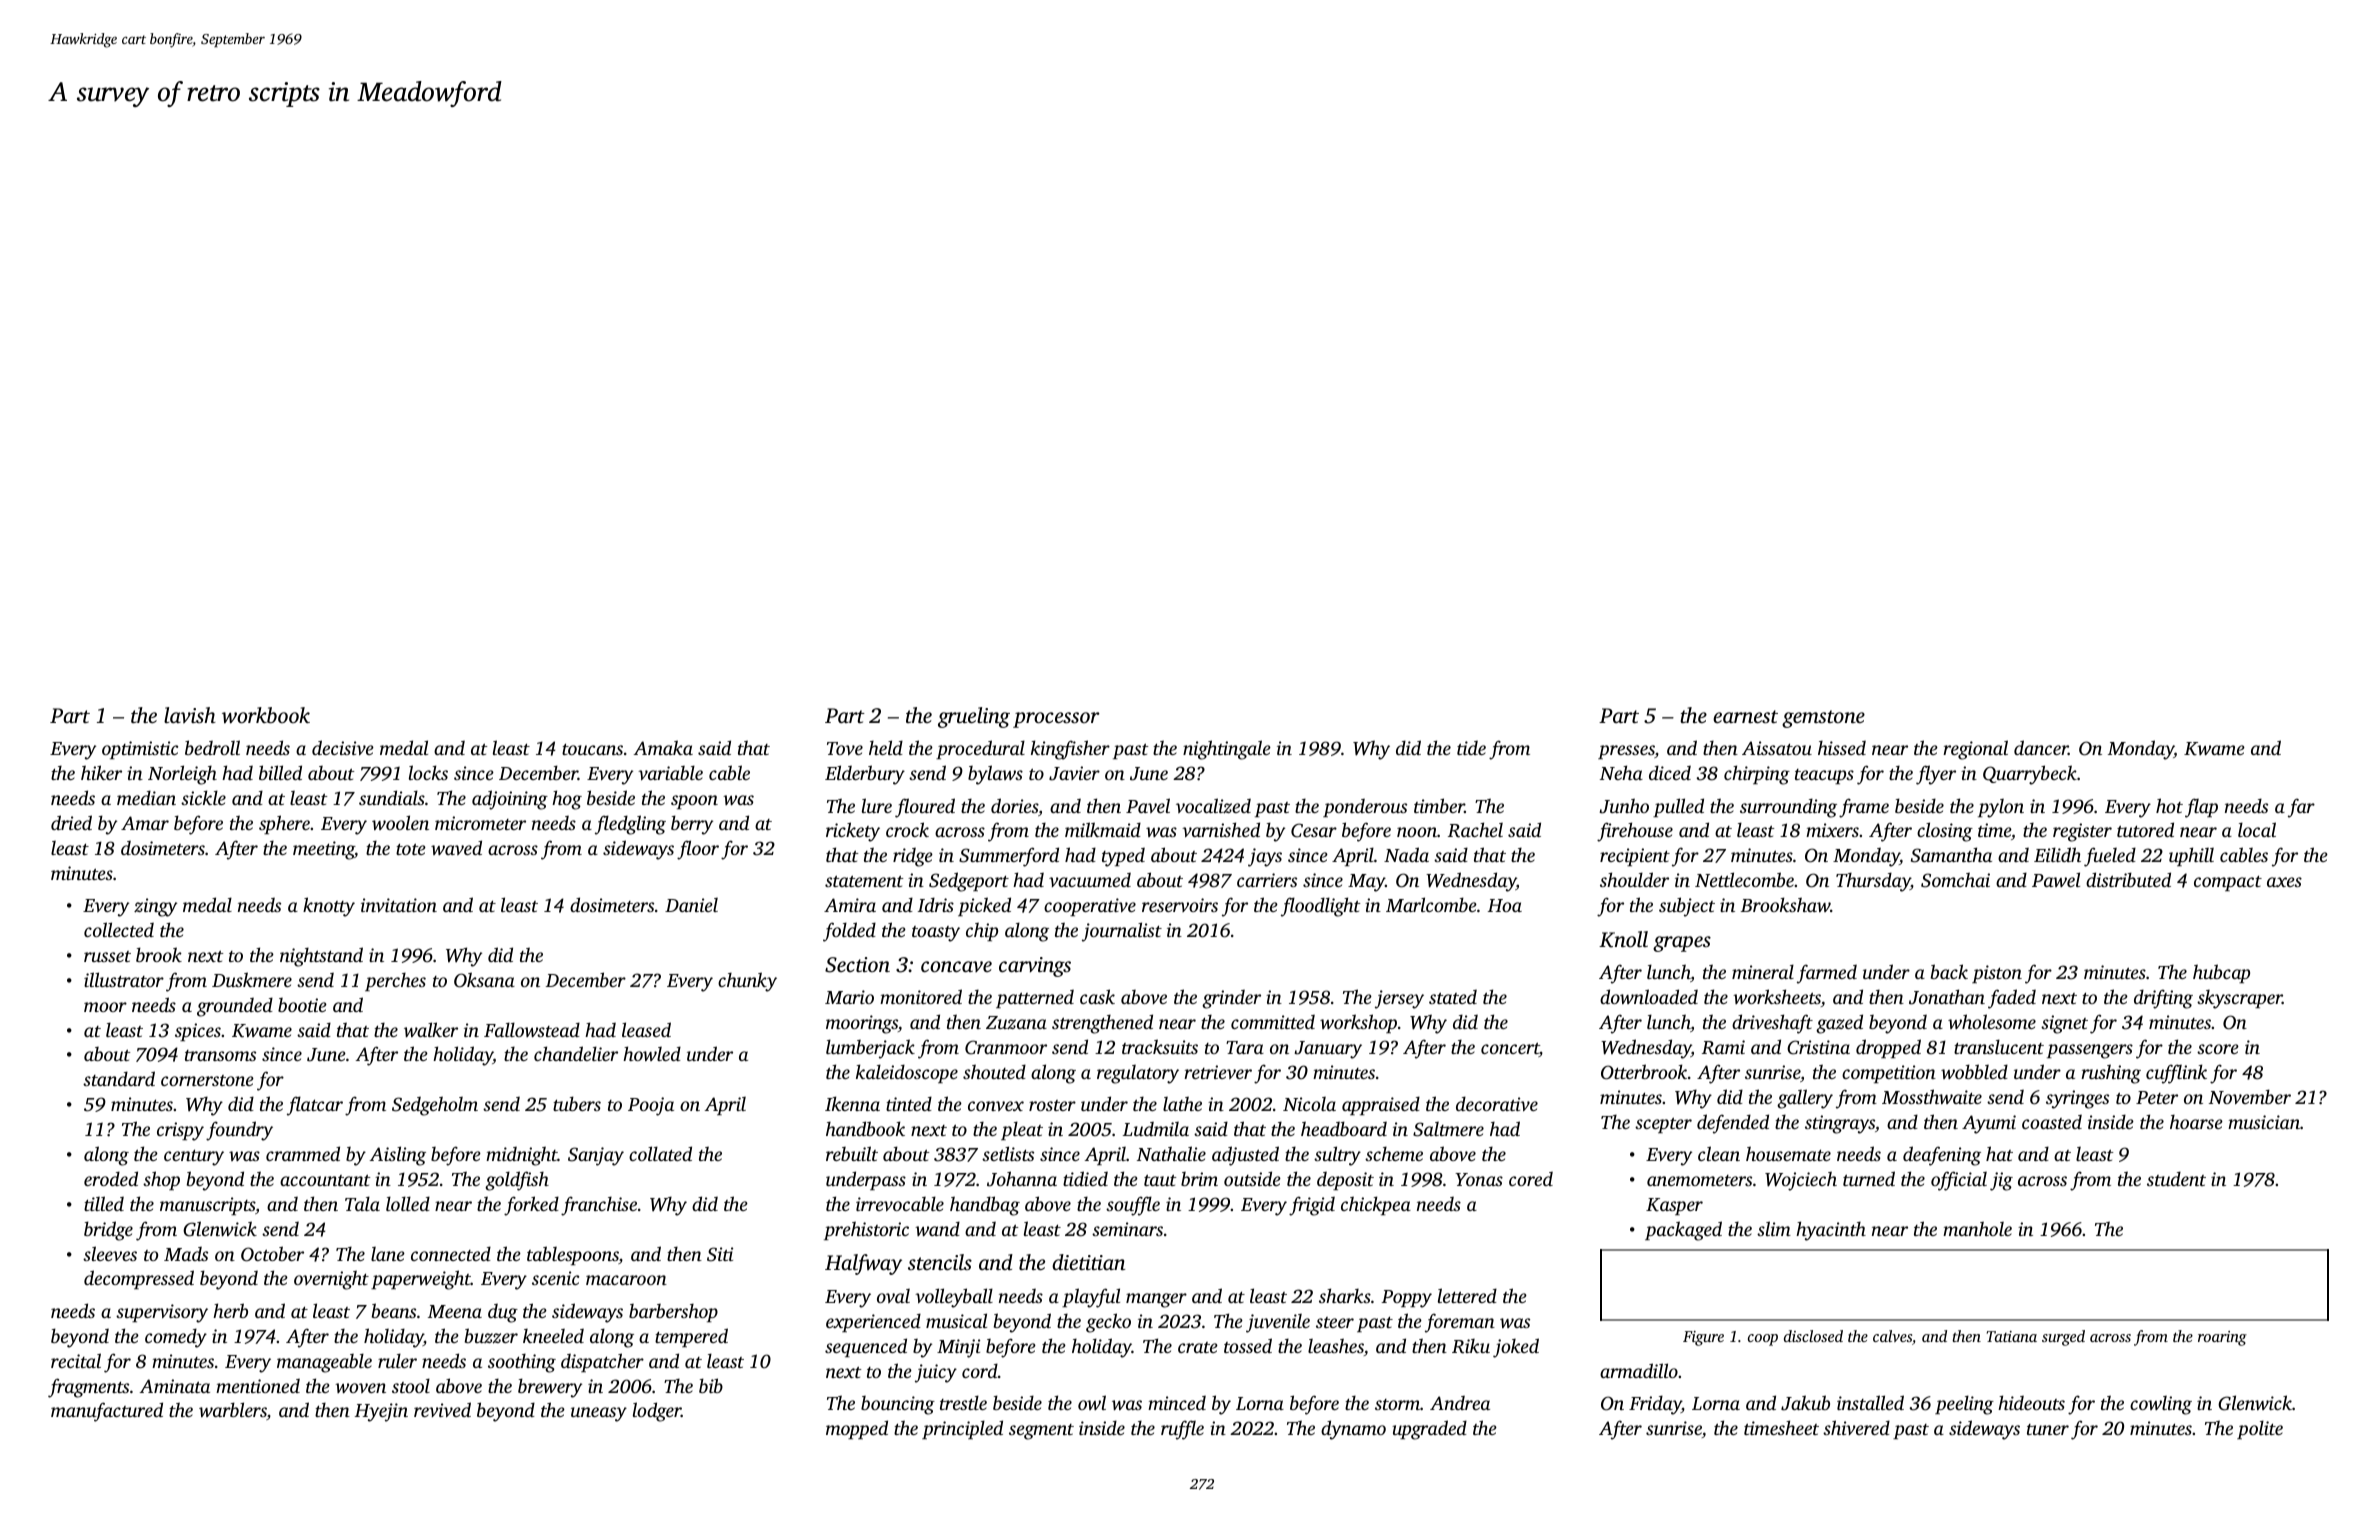 The image size is (2380, 1540). I want to click on dories, so click(1014, 805).
